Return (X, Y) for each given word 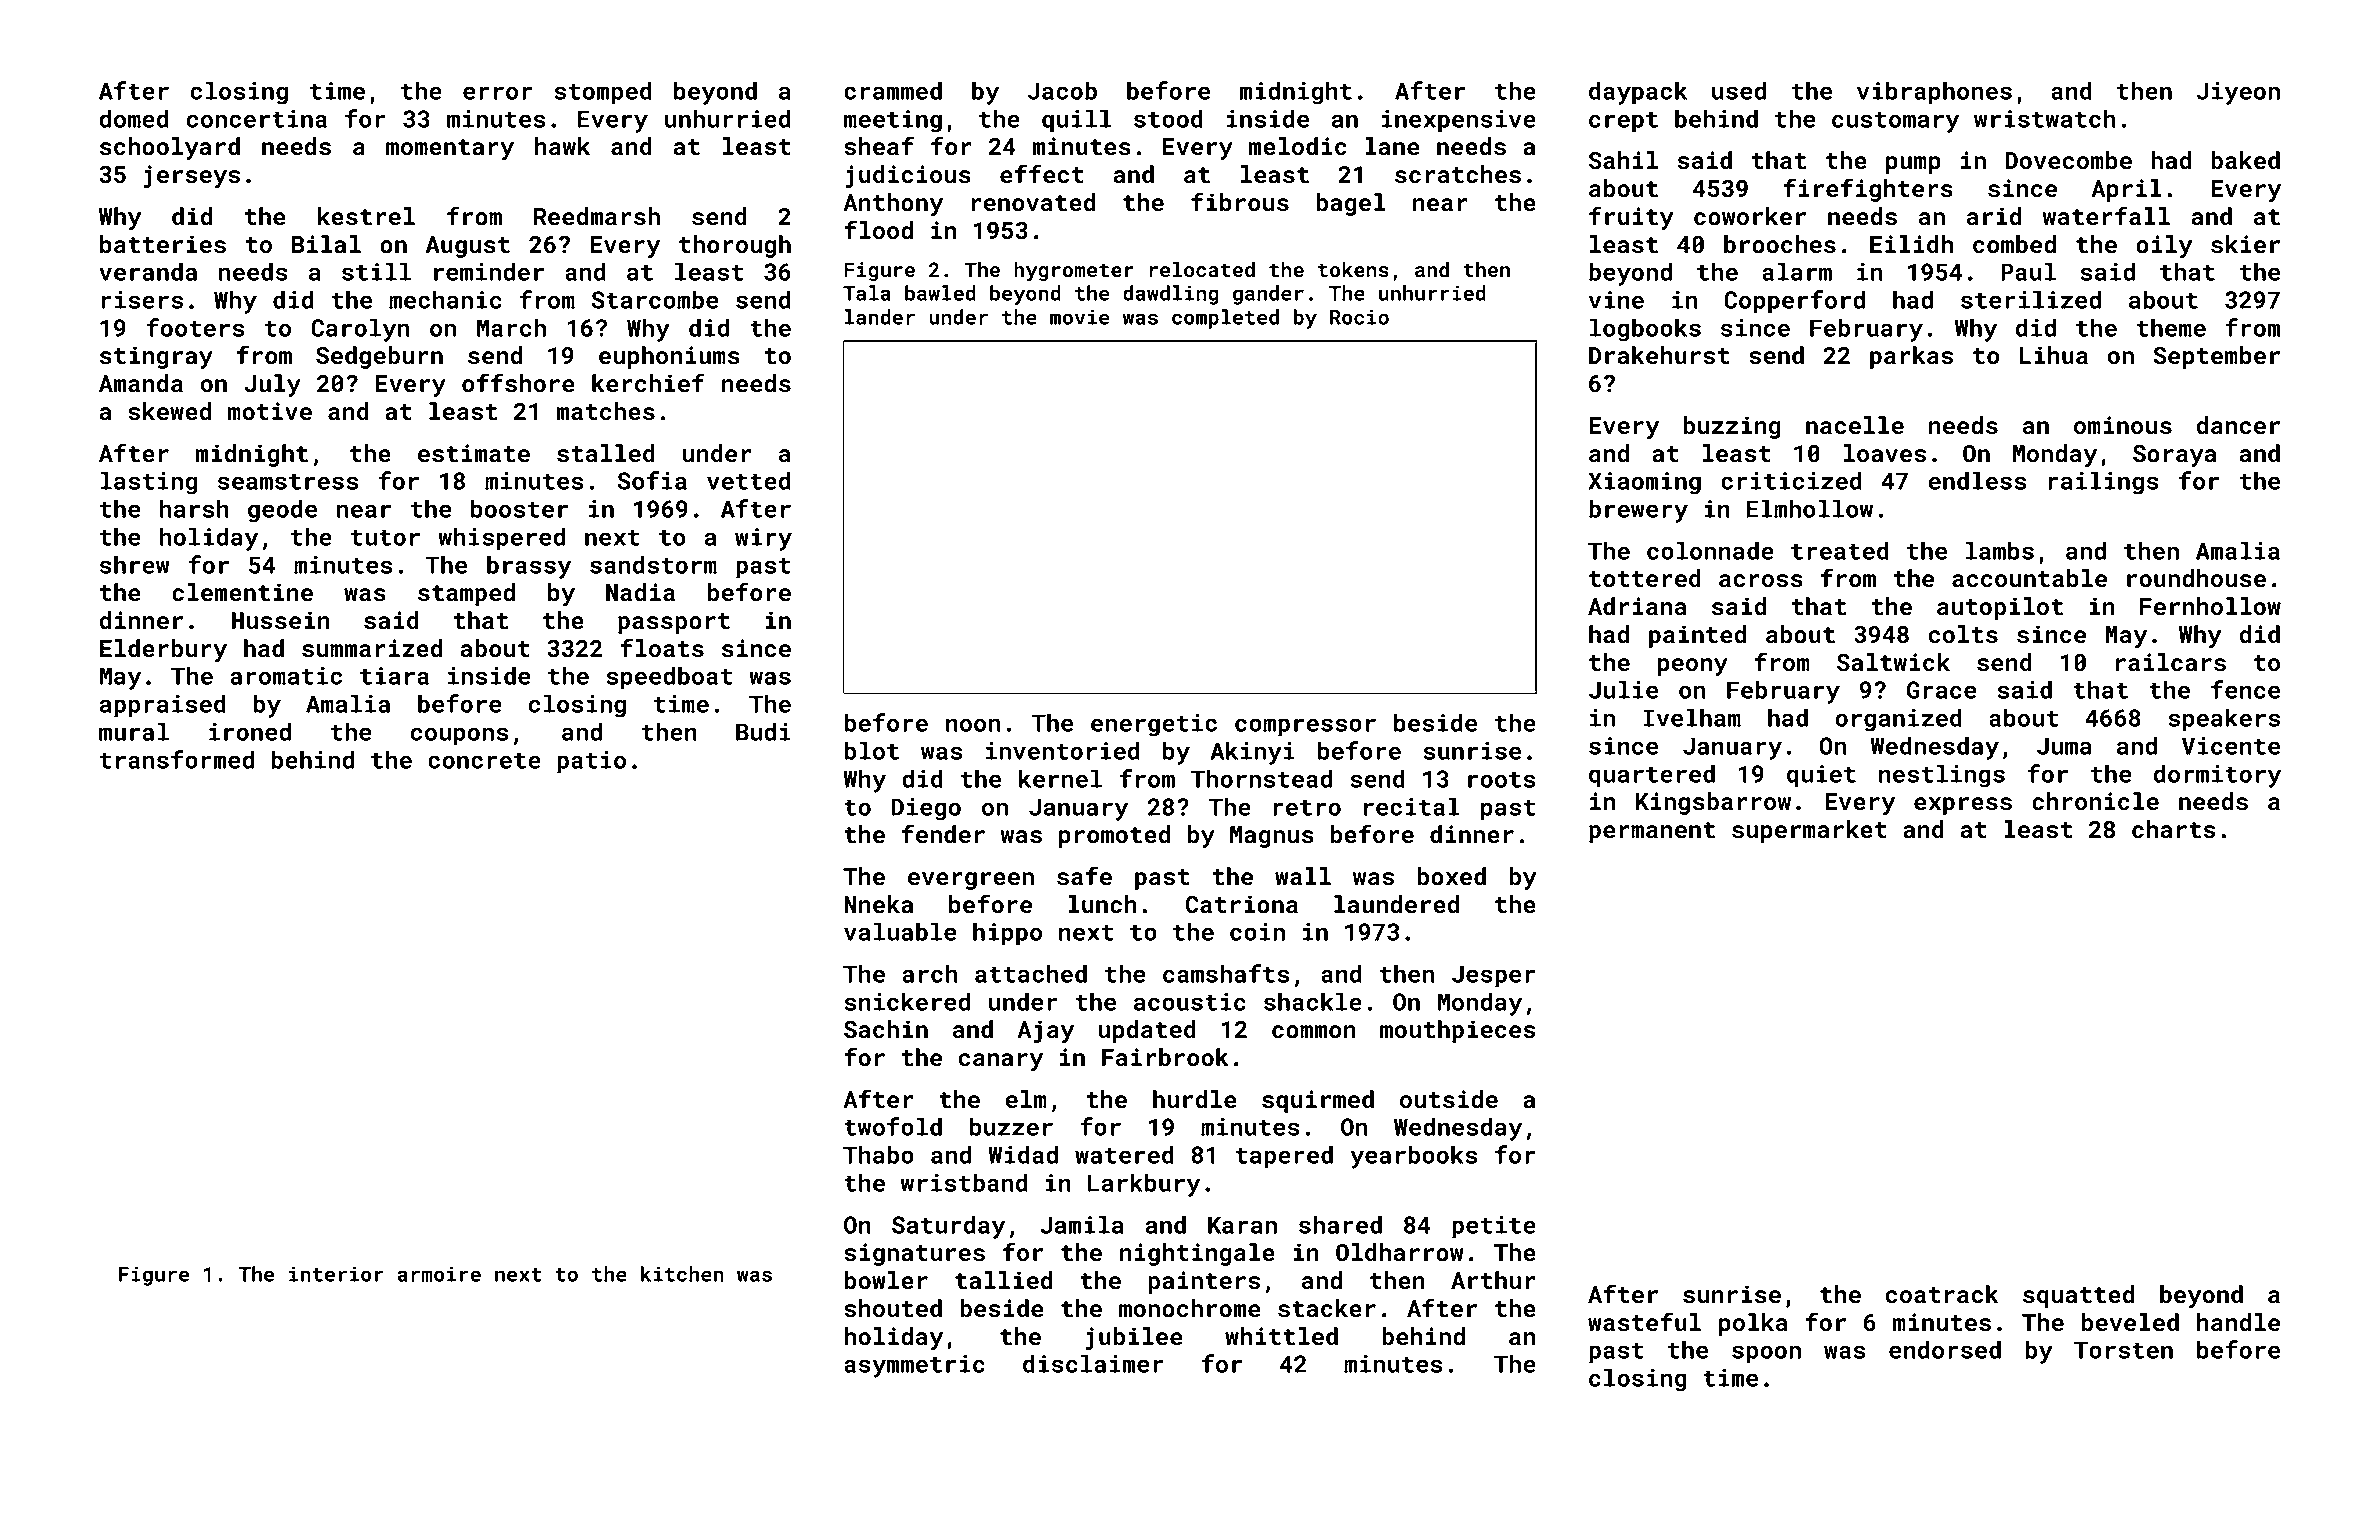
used (1739, 90)
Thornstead (1261, 778)
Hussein (281, 620)
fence (2245, 689)
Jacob (1062, 90)
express (1963, 806)
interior (336, 1274)
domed (134, 118)
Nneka (878, 904)
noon (973, 725)
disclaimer (1093, 1363)
